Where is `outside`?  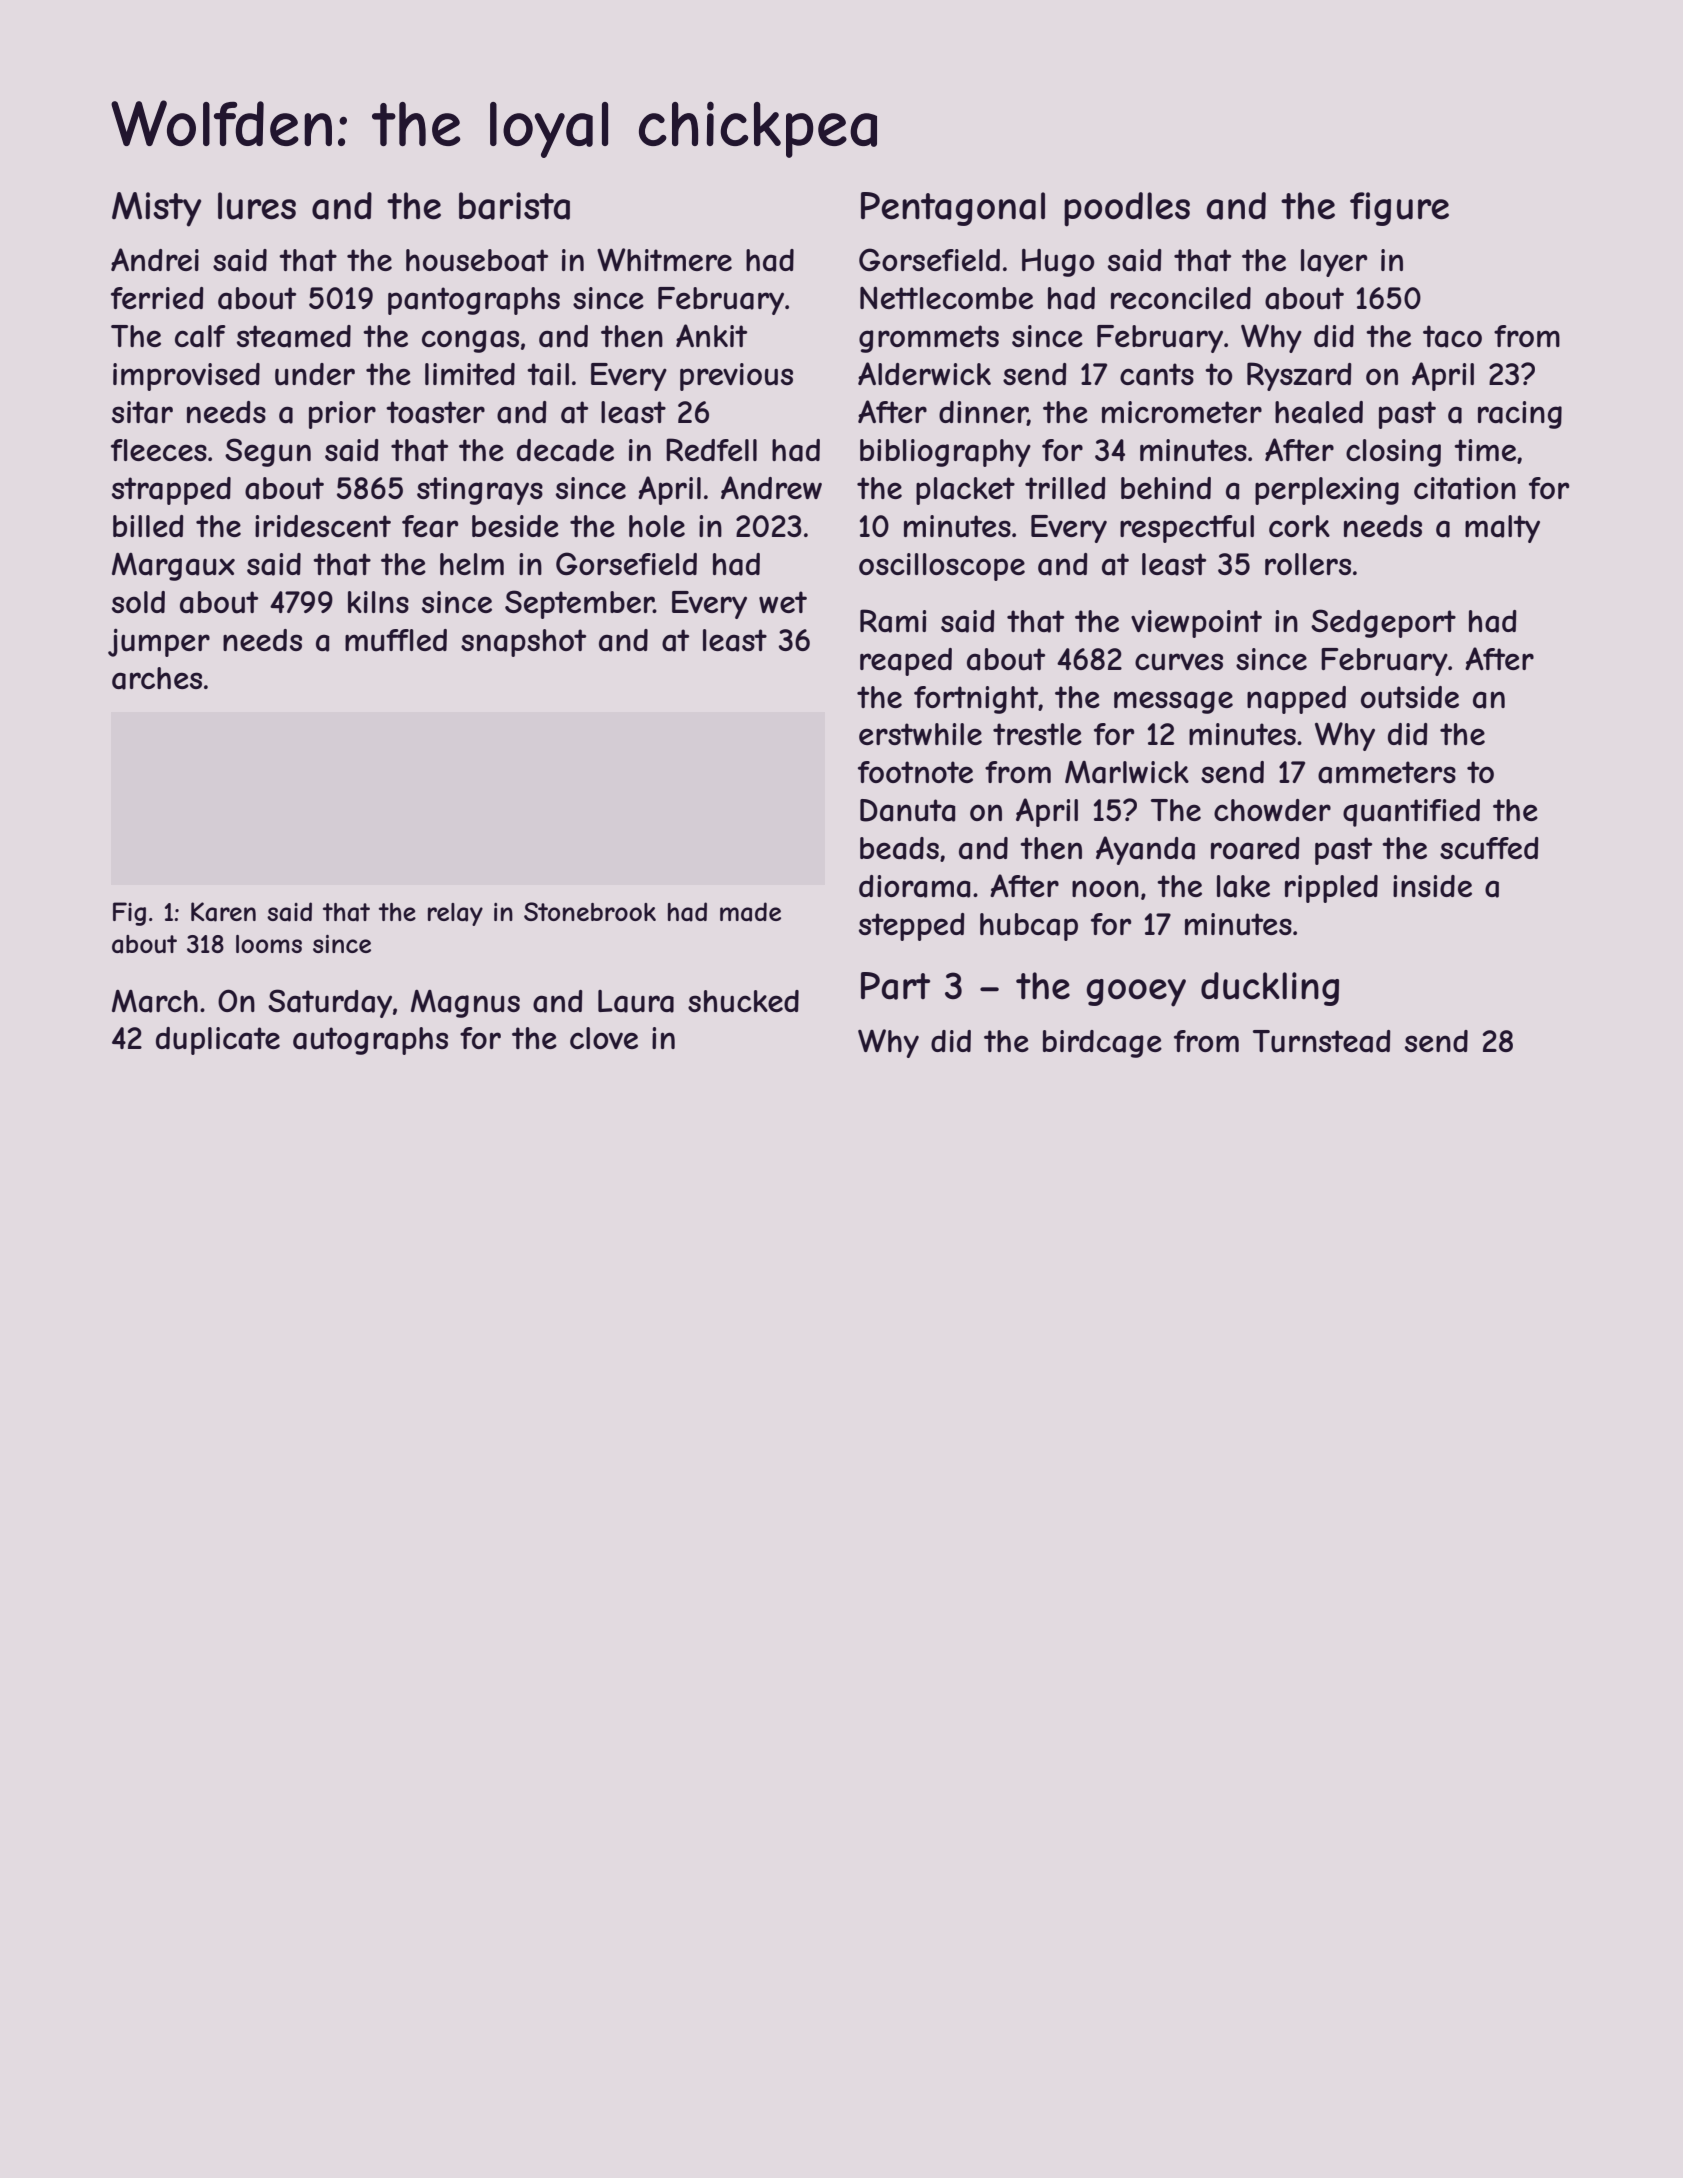 outside is located at coordinates (1410, 697).
